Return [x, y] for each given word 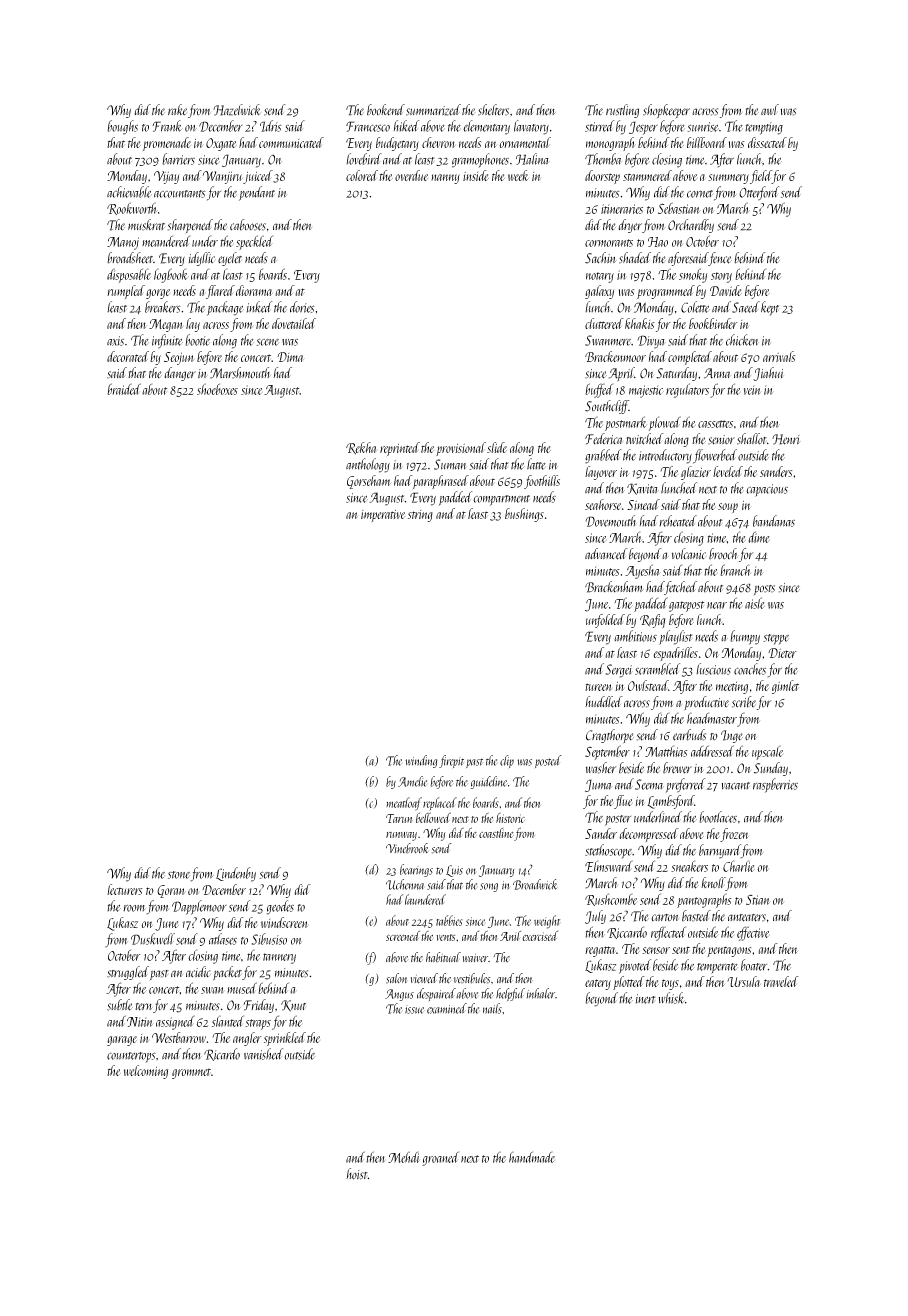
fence [720, 259]
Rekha [361, 448]
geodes [280, 907]
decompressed [649, 835]
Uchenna [405, 884]
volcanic [689, 553]
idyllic [202, 259]
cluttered [604, 323]
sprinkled [285, 1039]
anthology [368, 465]
